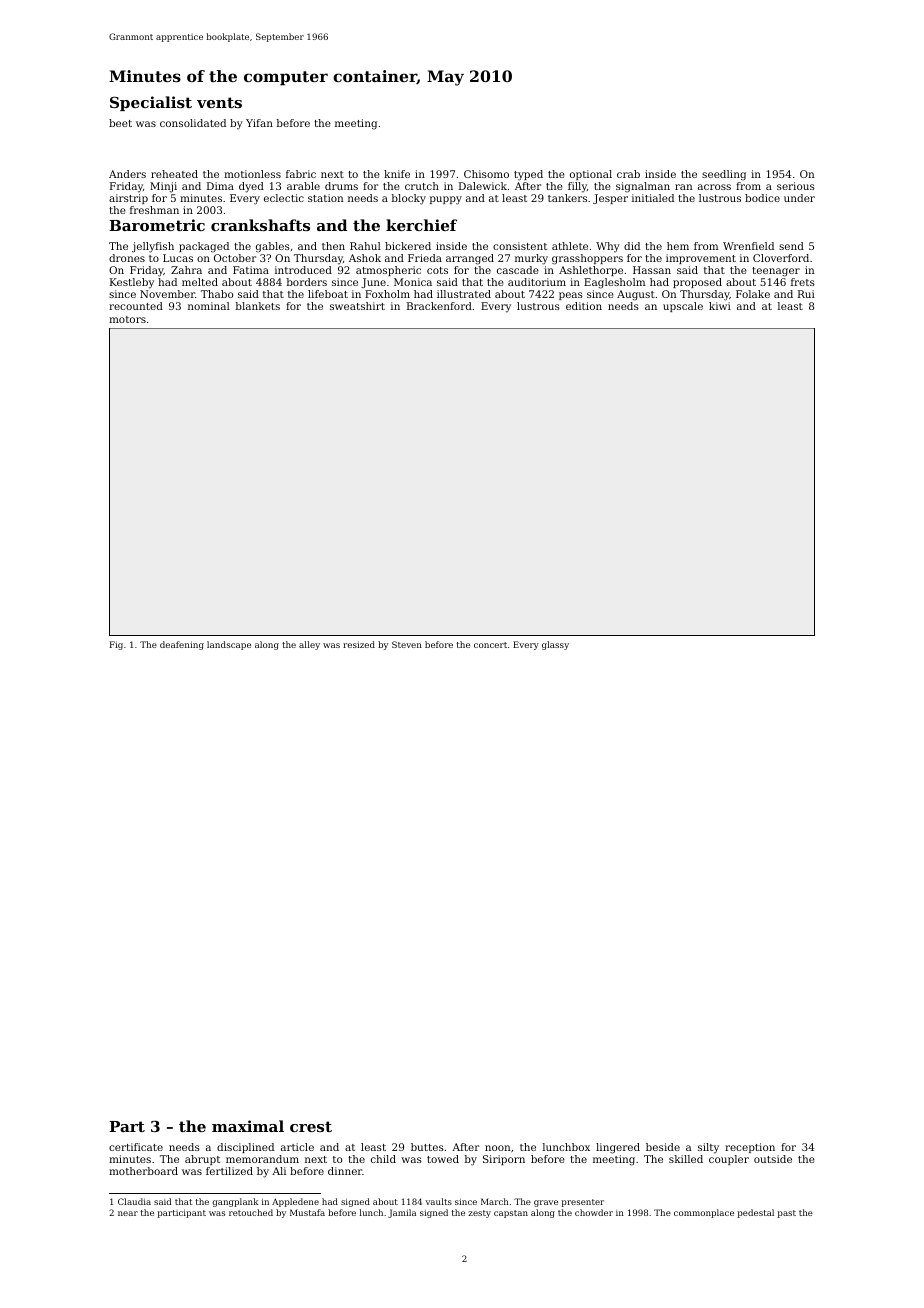 The height and width of the screenshot is (1308, 924). I want to click on noon, so click(497, 1148).
